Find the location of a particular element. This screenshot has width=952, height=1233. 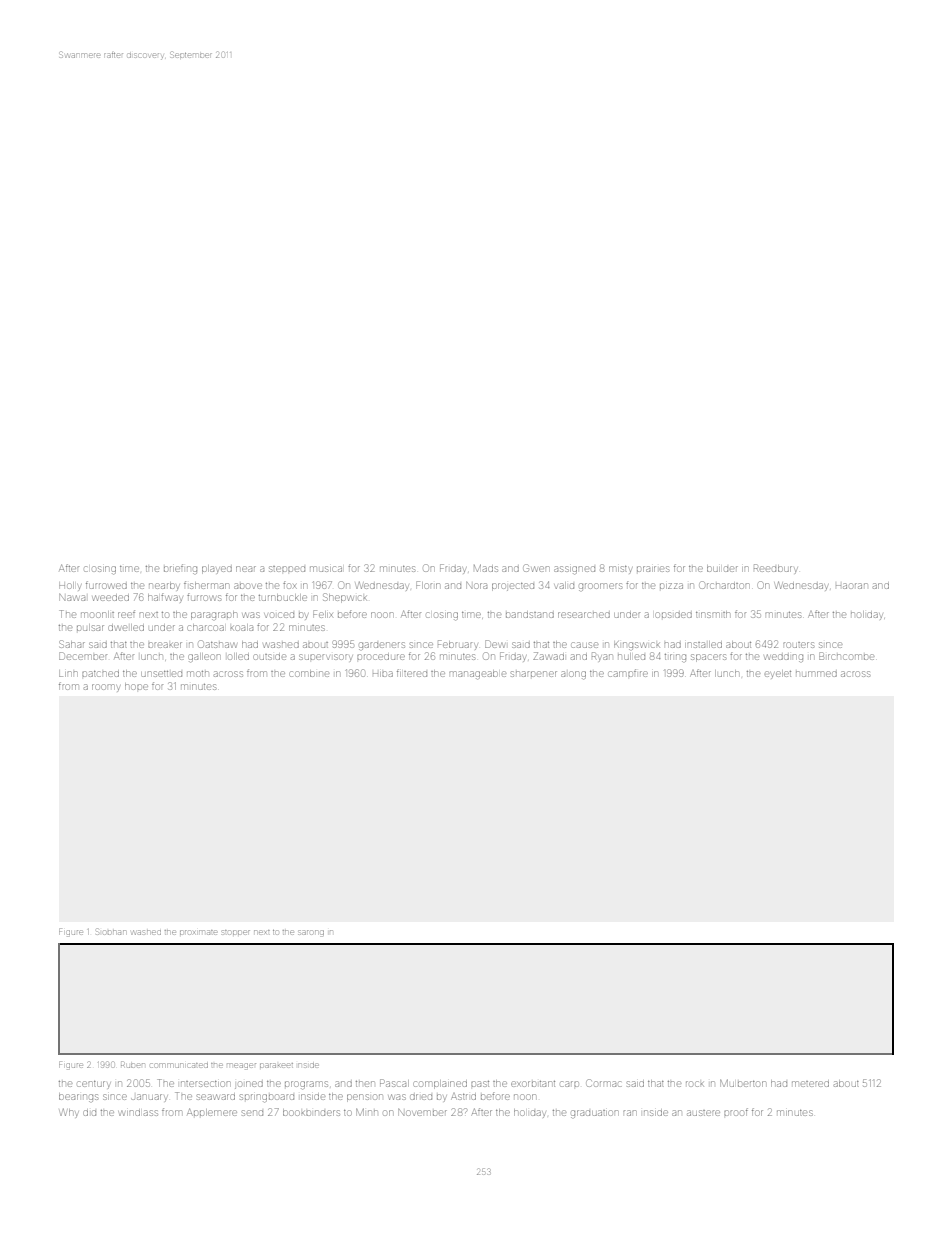

Florin is located at coordinates (428, 585).
